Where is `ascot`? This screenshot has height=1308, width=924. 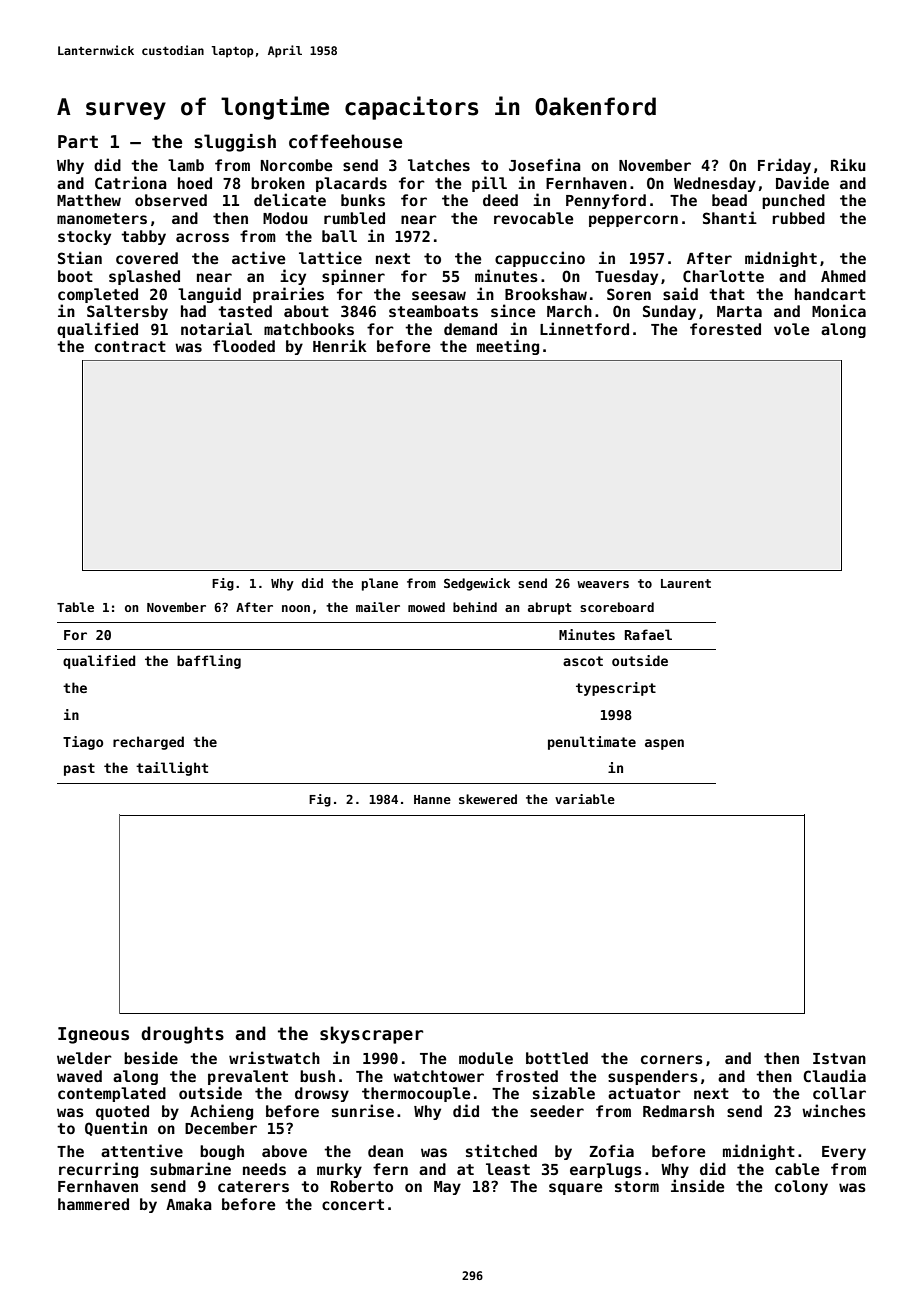 ascot is located at coordinates (583, 661).
